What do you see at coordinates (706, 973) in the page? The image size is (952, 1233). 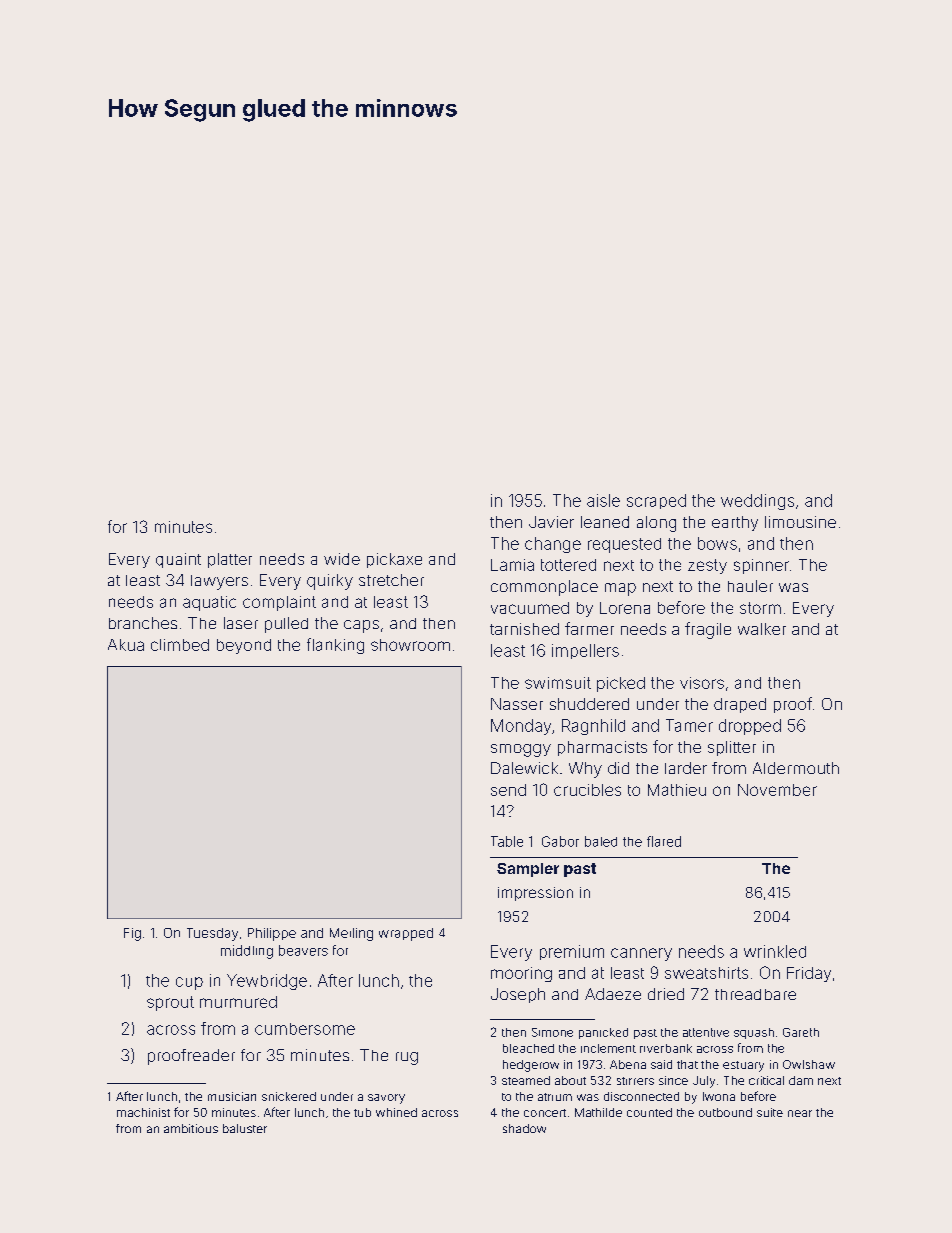 I see `sweatshirts` at bounding box center [706, 973].
